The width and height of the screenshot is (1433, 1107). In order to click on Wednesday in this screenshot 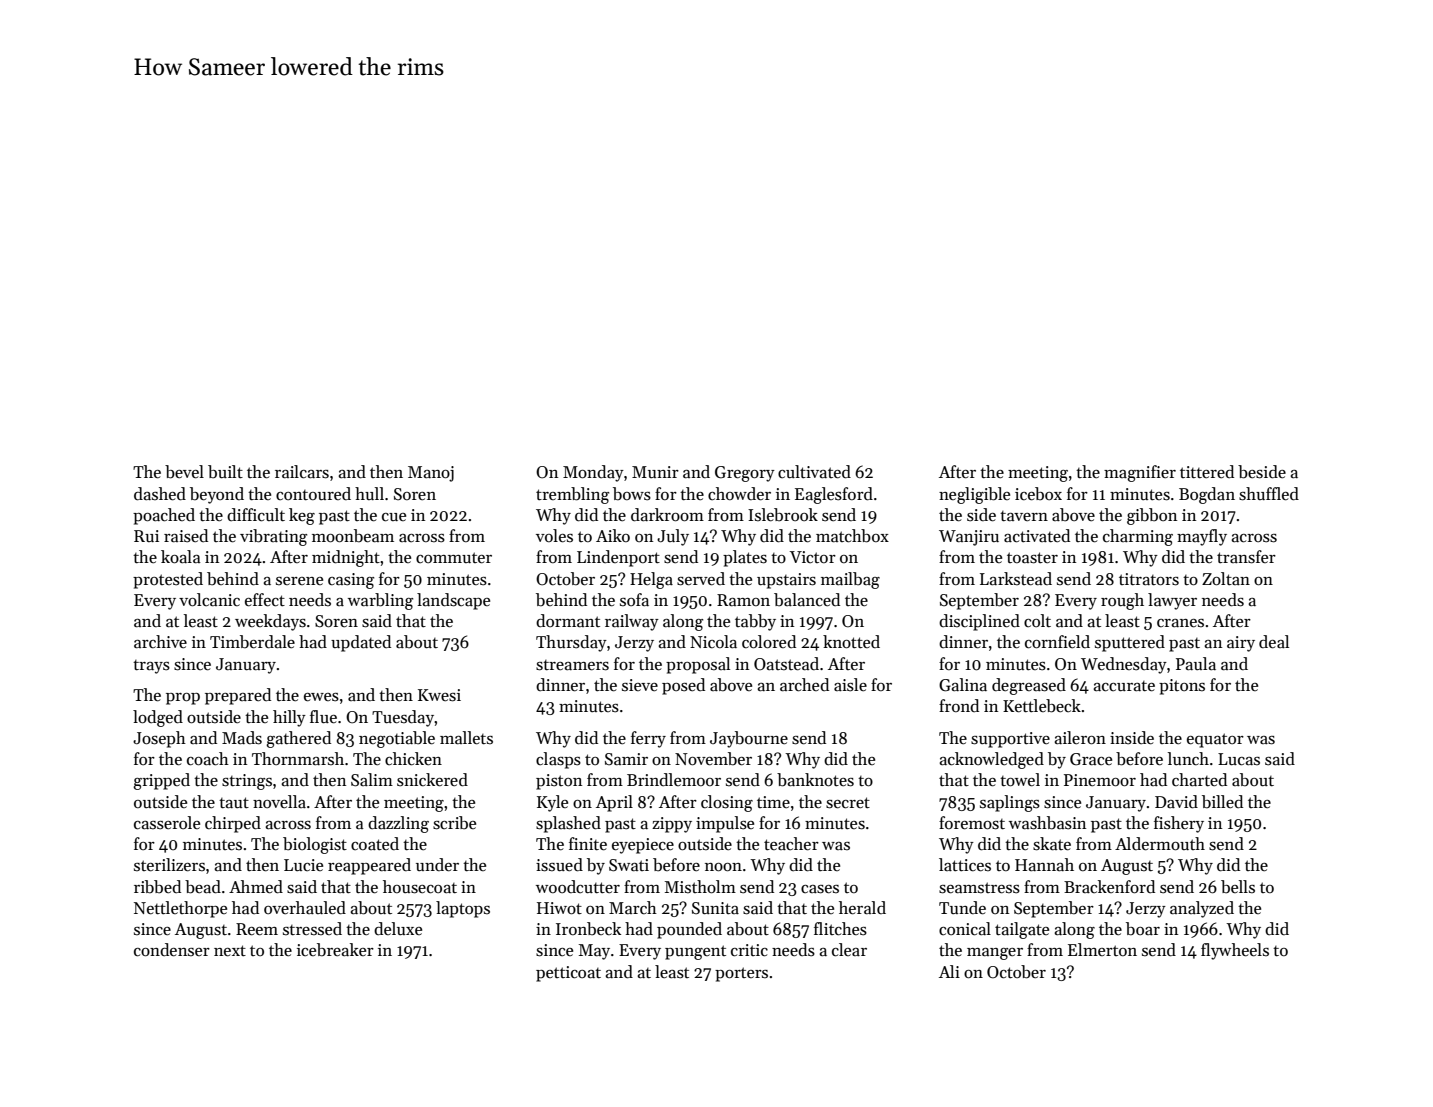, I will do `click(1124, 665)`.
